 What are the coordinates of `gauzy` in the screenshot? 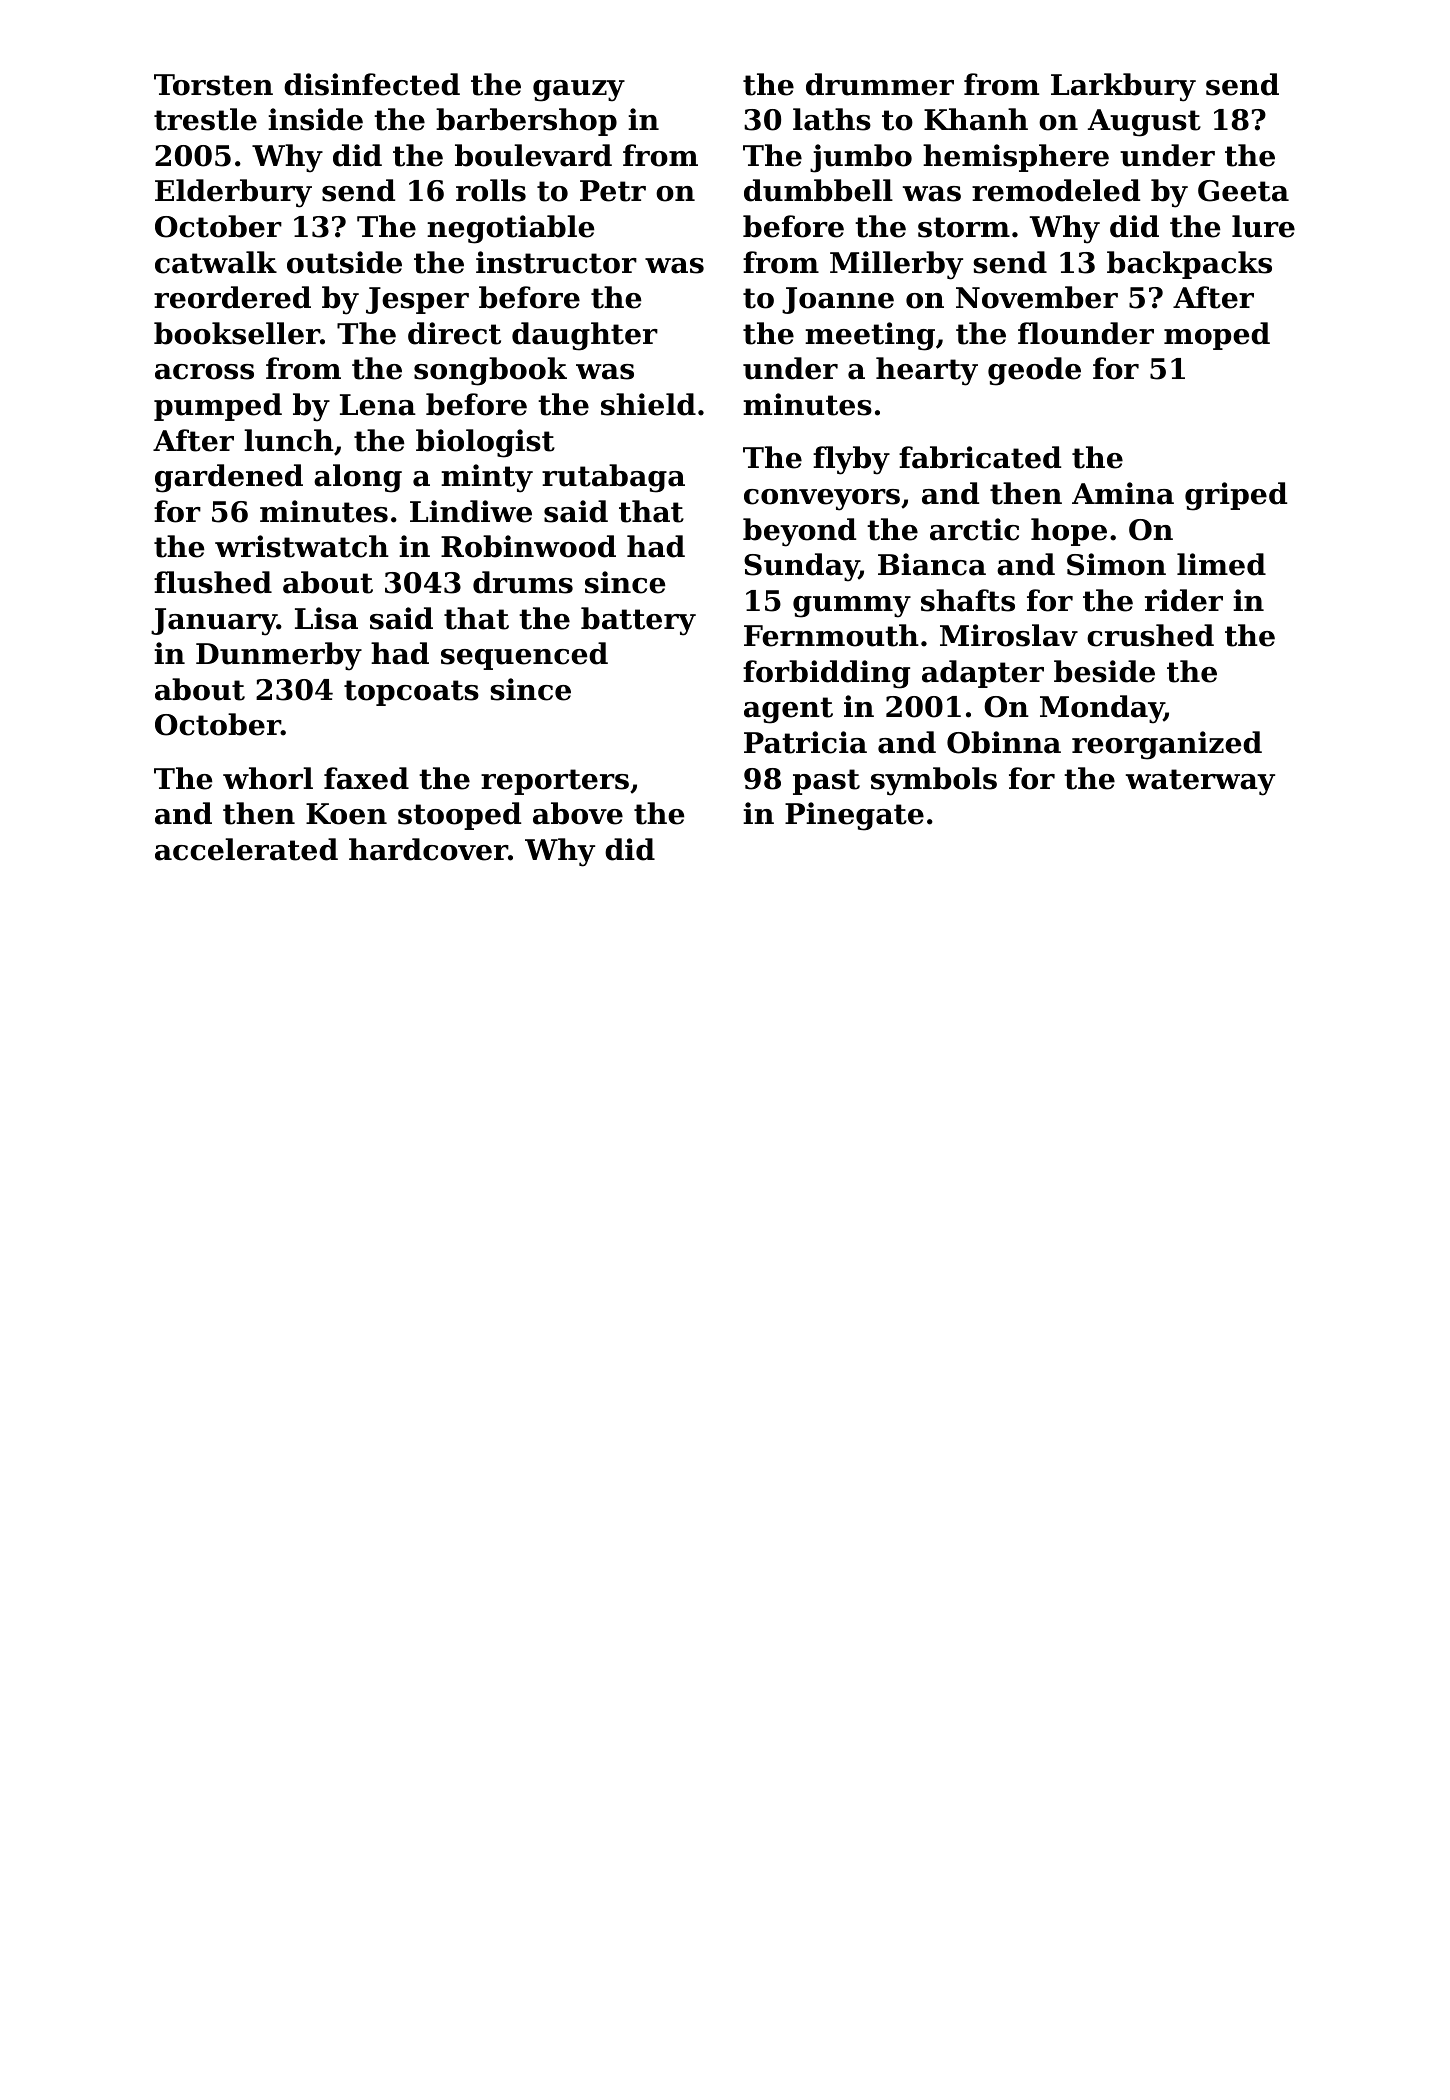 It's located at (579, 91).
